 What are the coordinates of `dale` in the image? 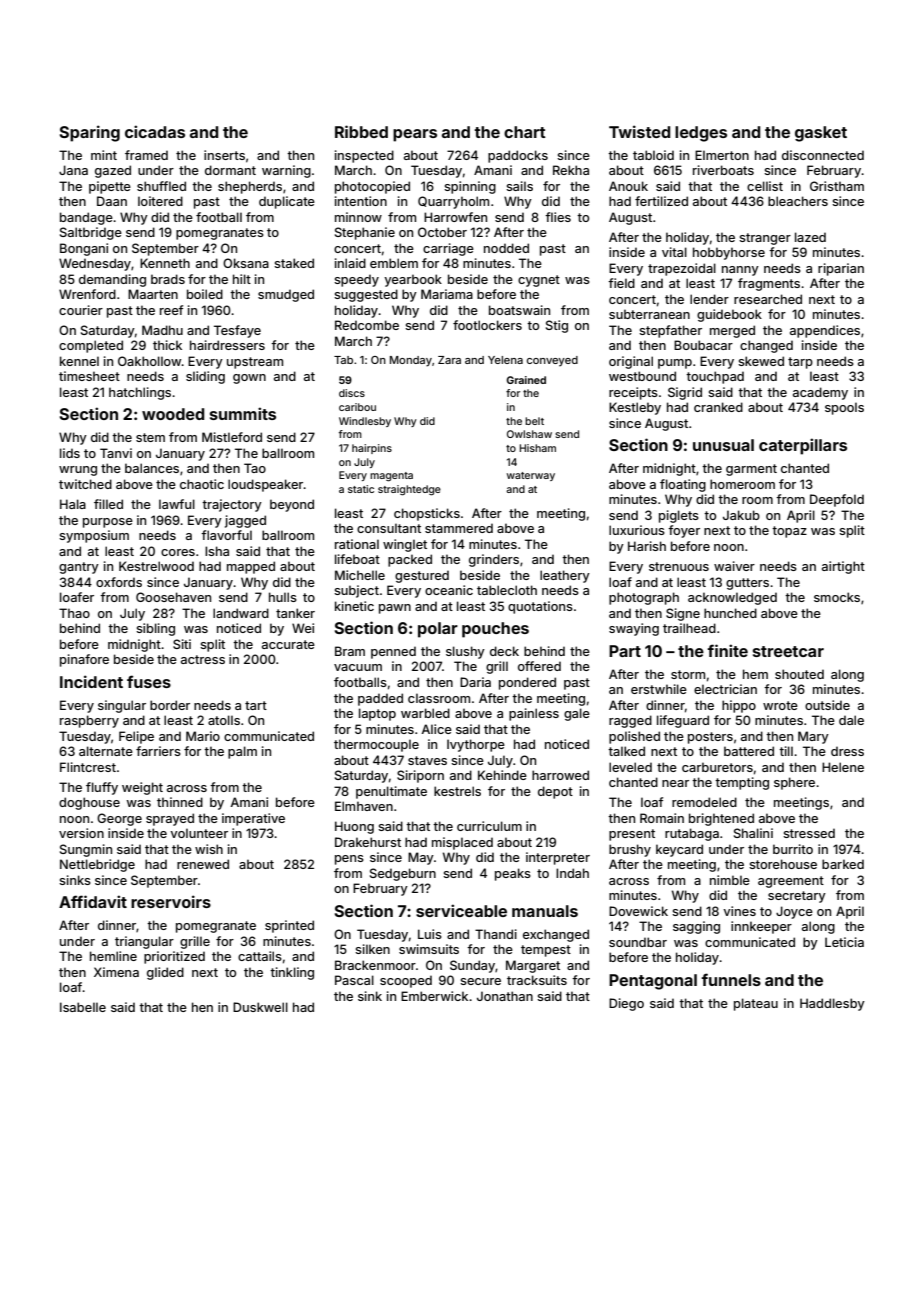 It's located at (851, 720).
